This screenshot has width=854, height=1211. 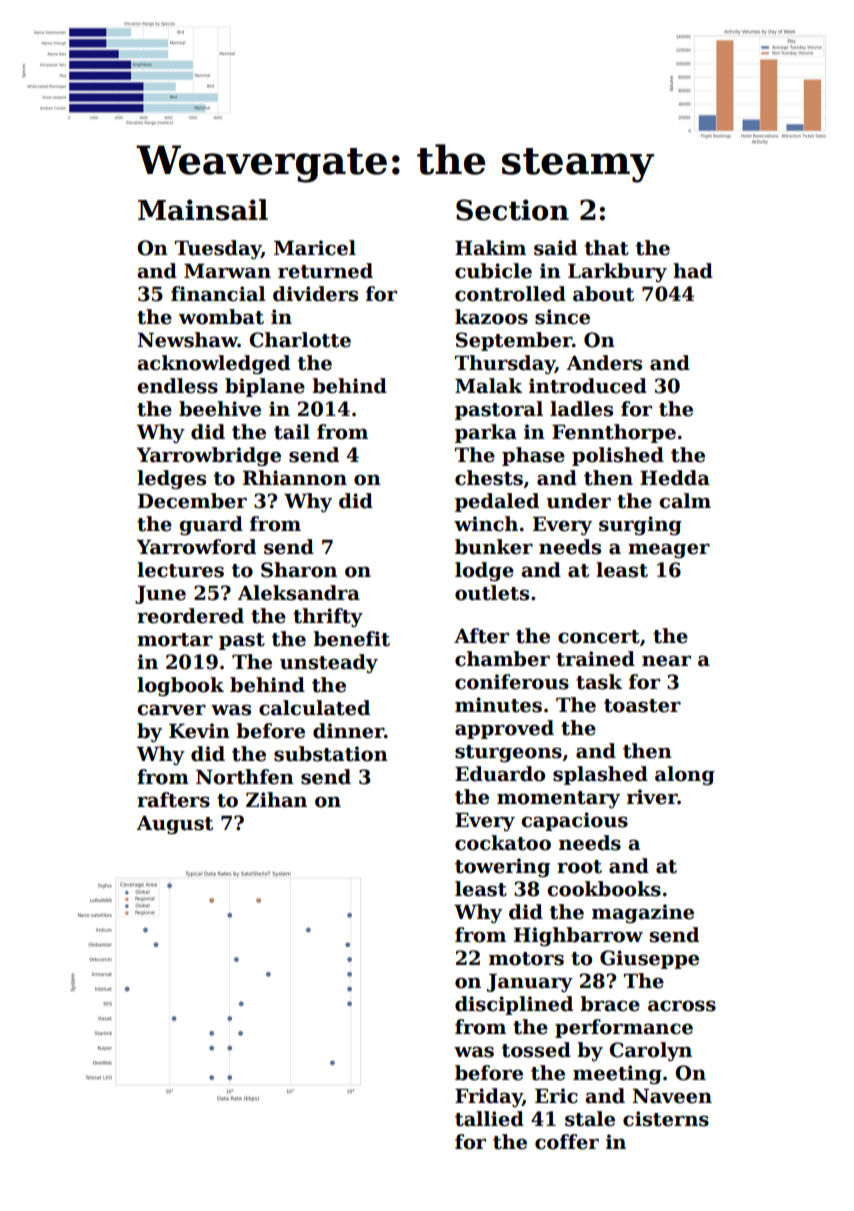 What do you see at coordinates (486, 433) in the screenshot?
I see `parka` at bounding box center [486, 433].
